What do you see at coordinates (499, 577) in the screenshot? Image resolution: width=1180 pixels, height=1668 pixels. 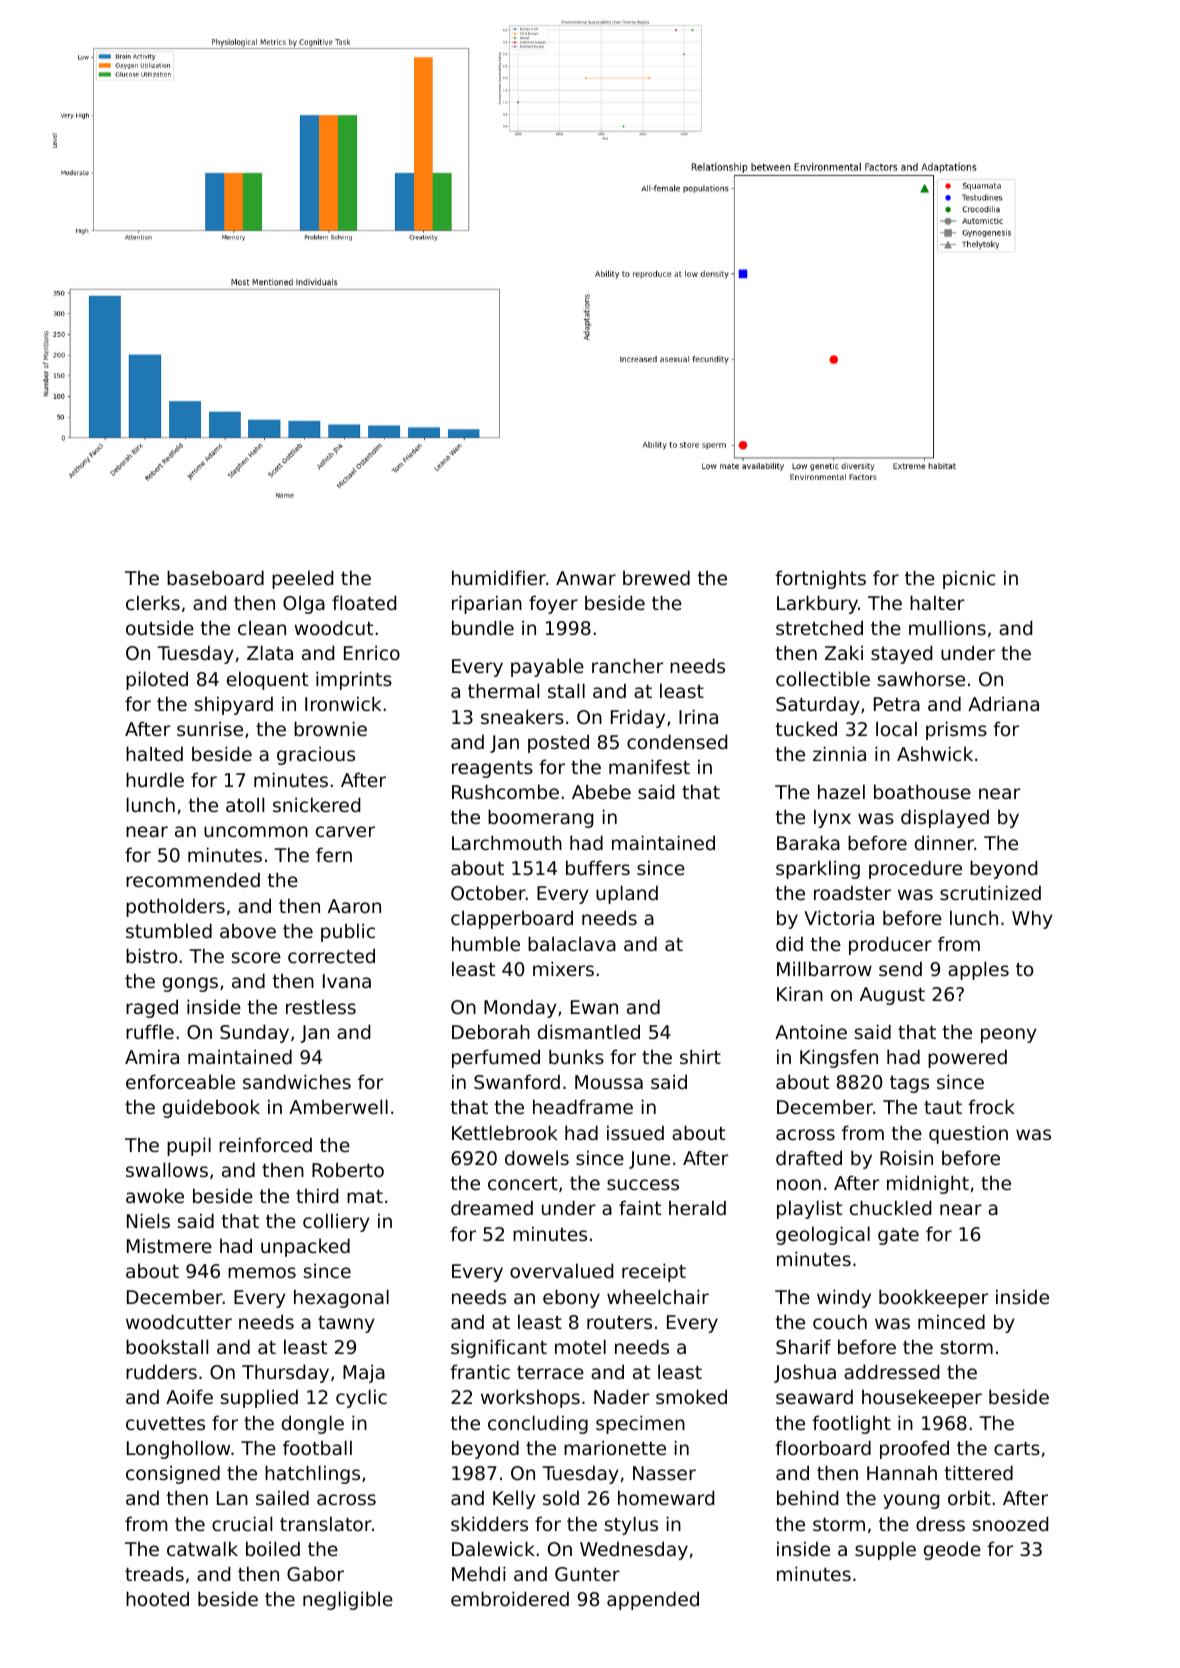 I see `humidifier` at bounding box center [499, 577].
